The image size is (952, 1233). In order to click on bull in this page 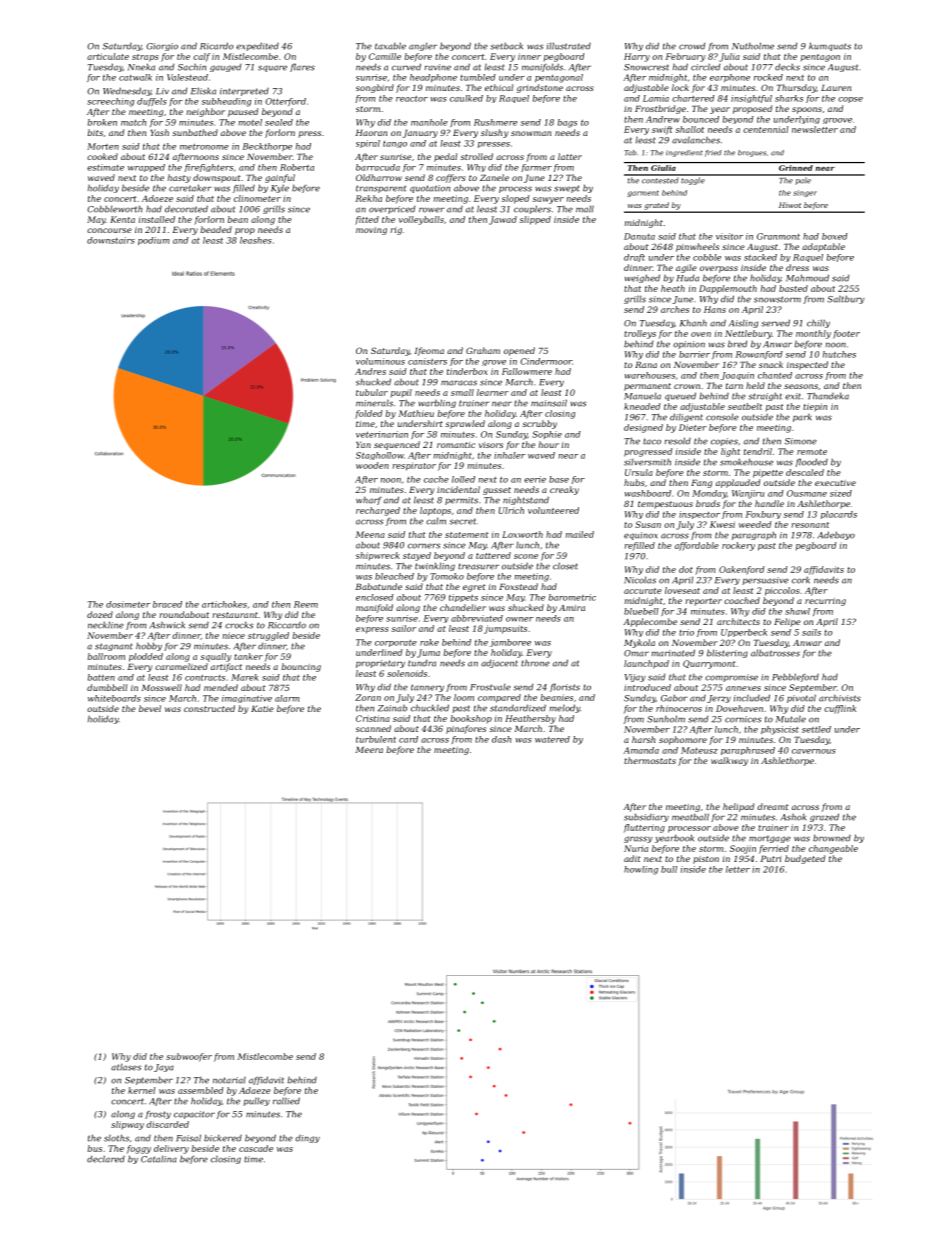, I will do `click(669, 869)`.
